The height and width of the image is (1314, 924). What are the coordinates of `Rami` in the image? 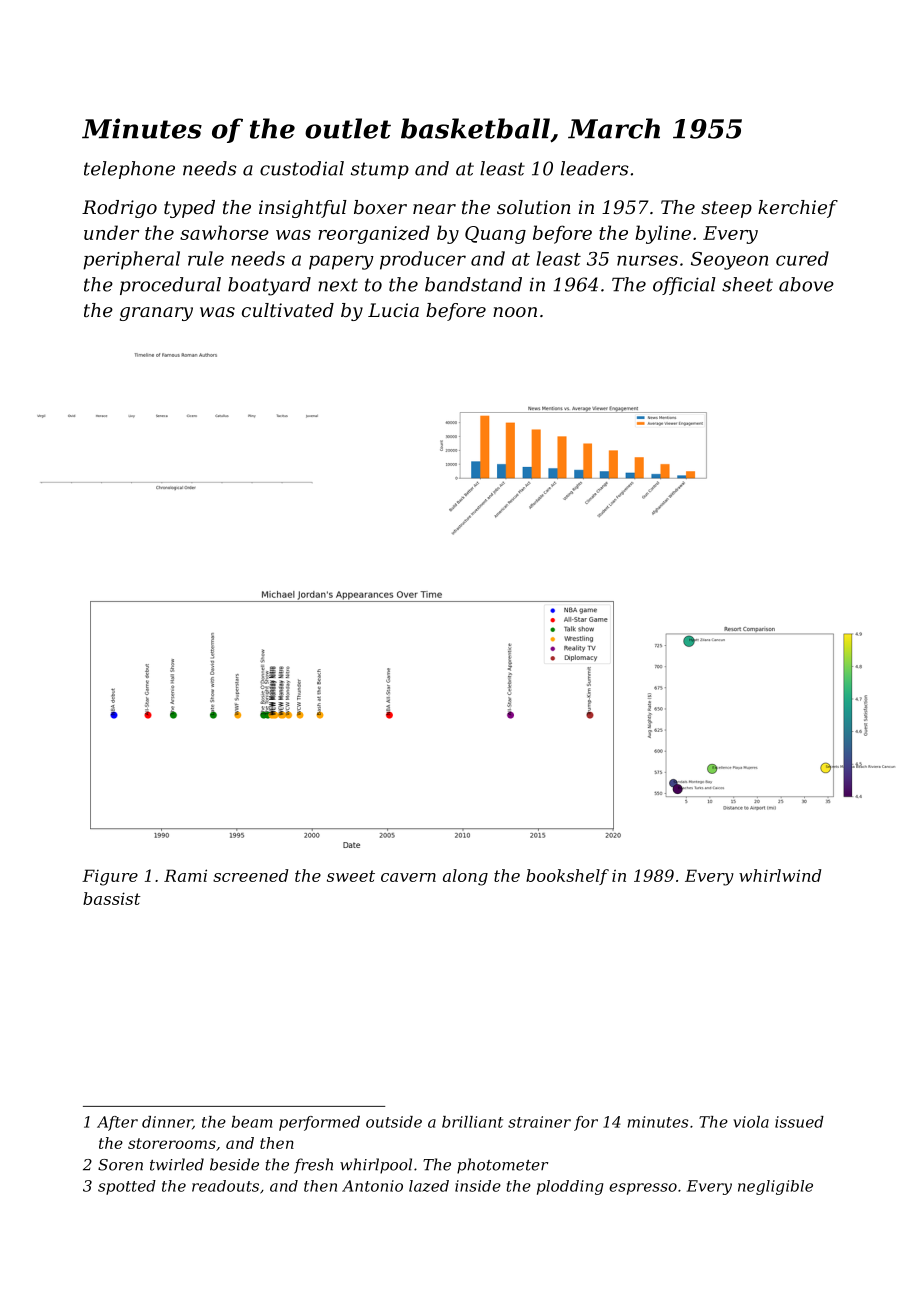 It's located at (185, 875).
